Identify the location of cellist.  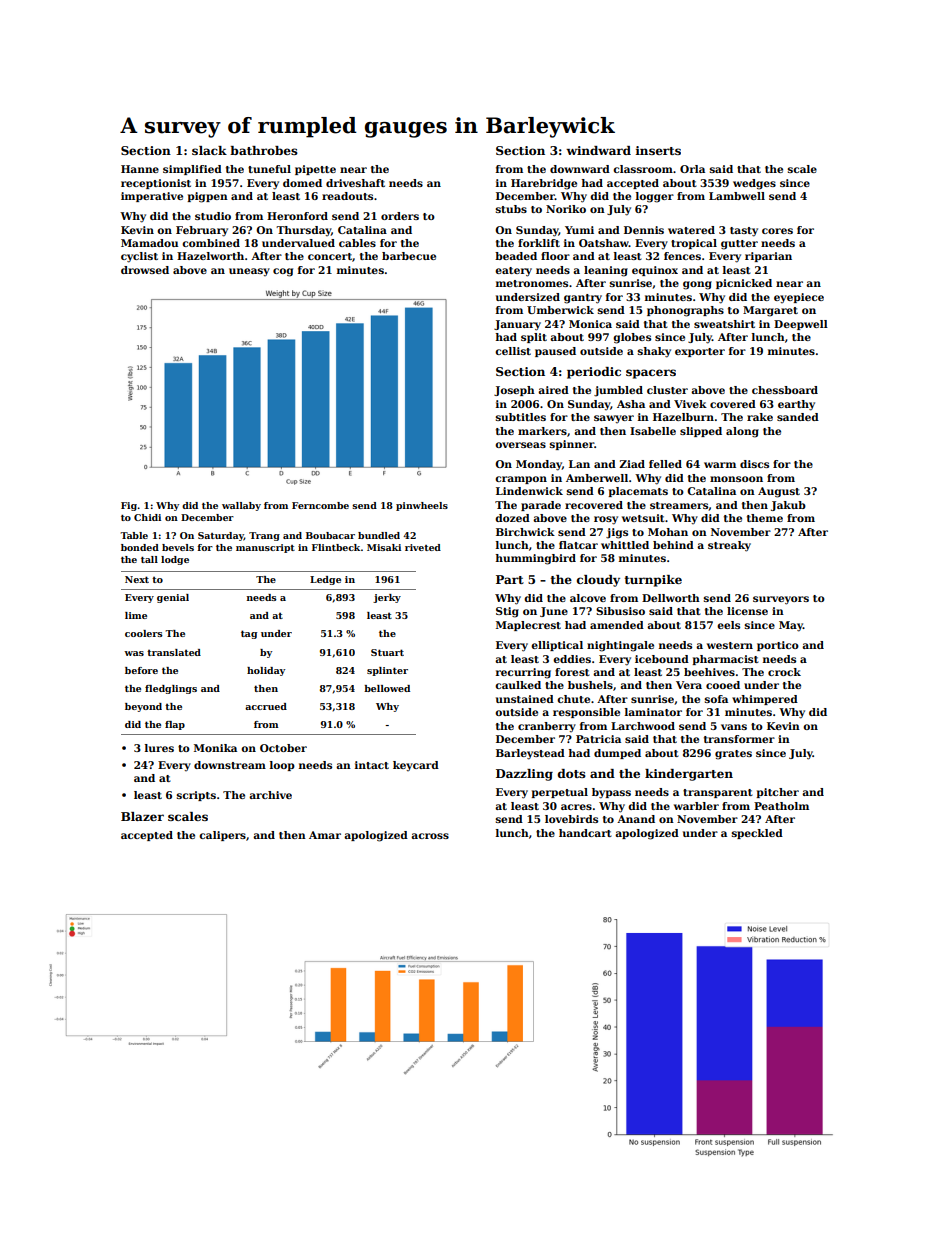
(513, 351).
